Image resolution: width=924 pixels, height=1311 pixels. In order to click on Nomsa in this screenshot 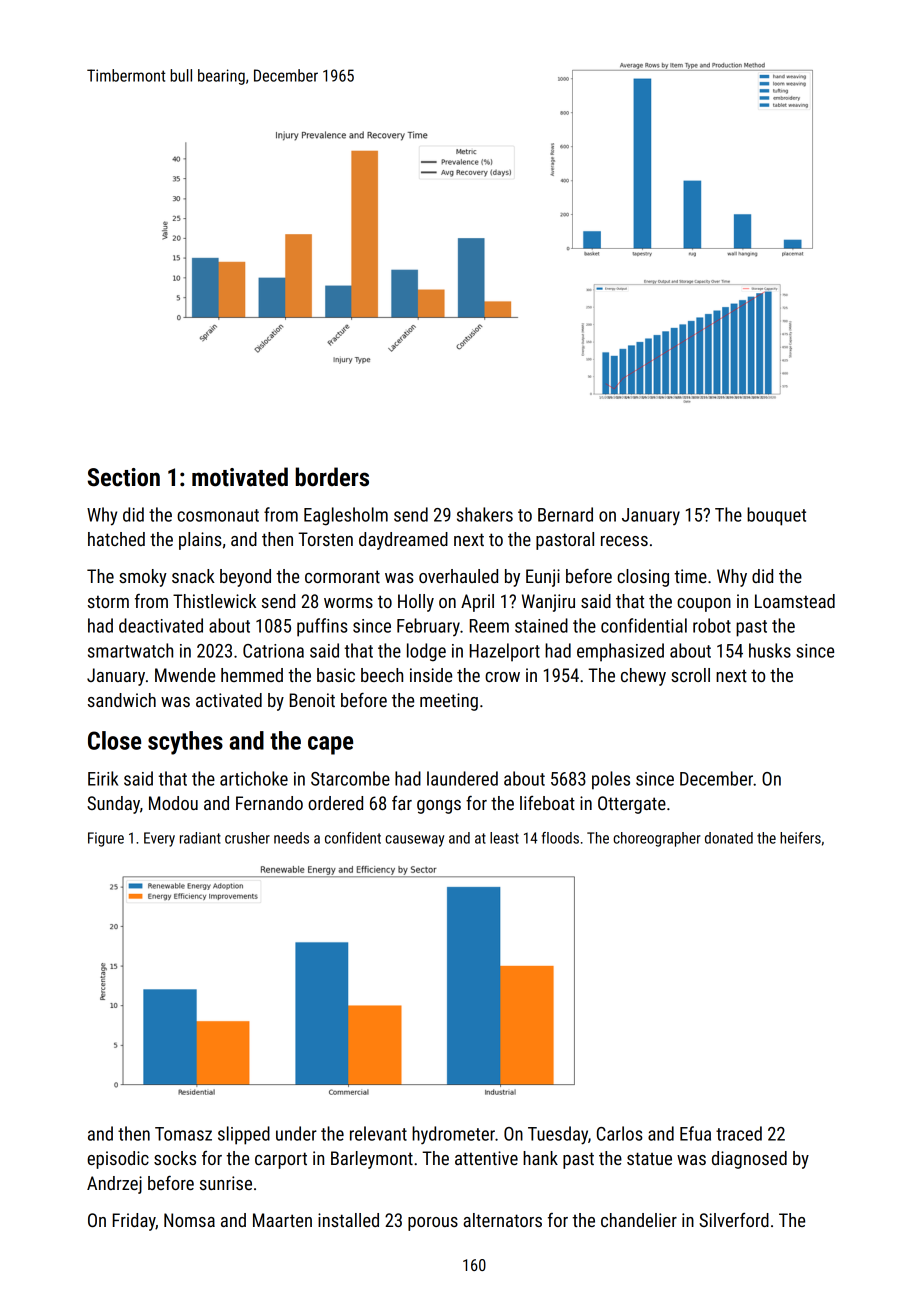, I will do `click(189, 1220)`.
